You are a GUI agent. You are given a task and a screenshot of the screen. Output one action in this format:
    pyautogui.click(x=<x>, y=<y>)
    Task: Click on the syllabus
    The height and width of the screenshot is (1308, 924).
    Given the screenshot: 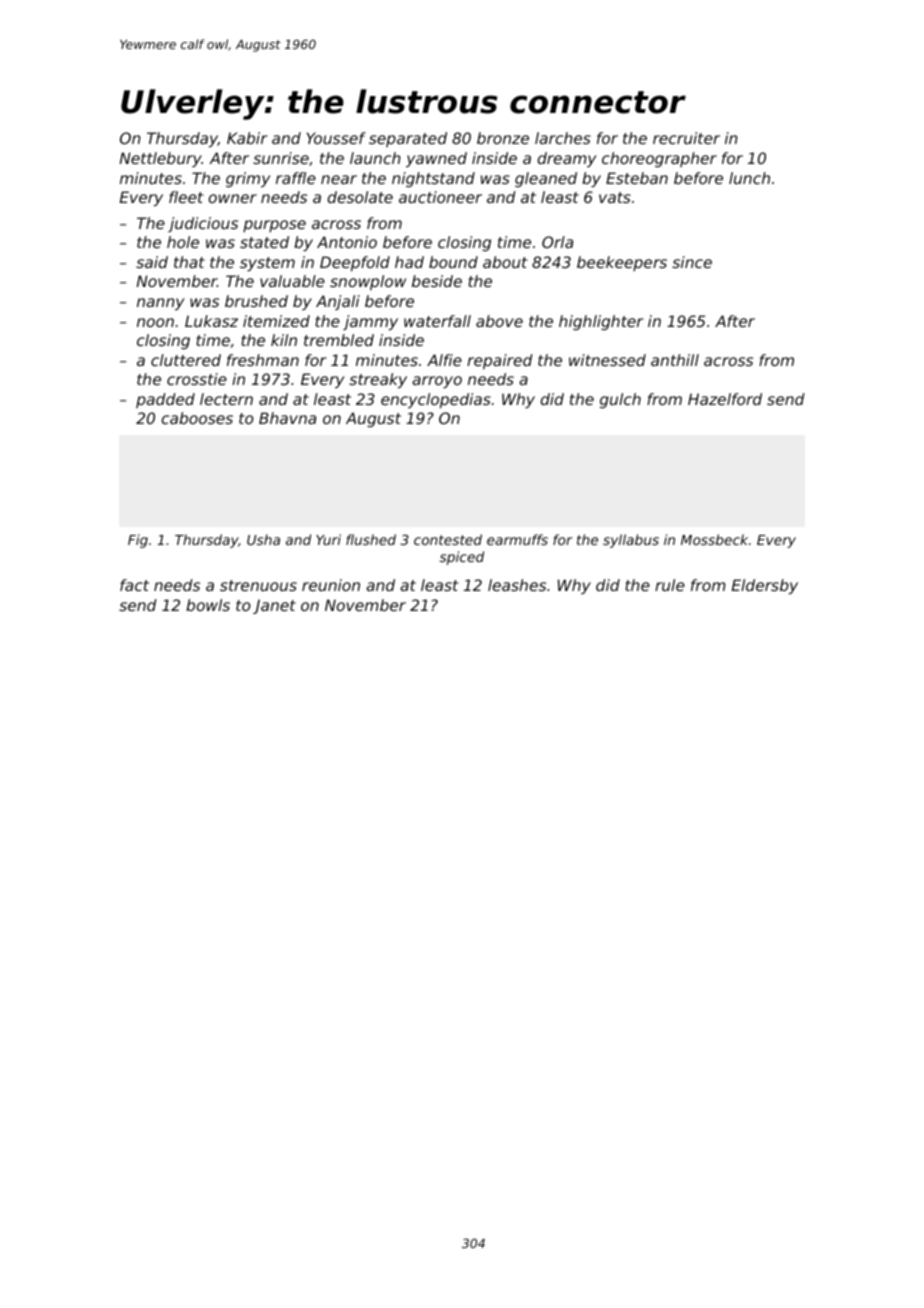 What is the action you would take?
    pyautogui.click(x=631, y=541)
